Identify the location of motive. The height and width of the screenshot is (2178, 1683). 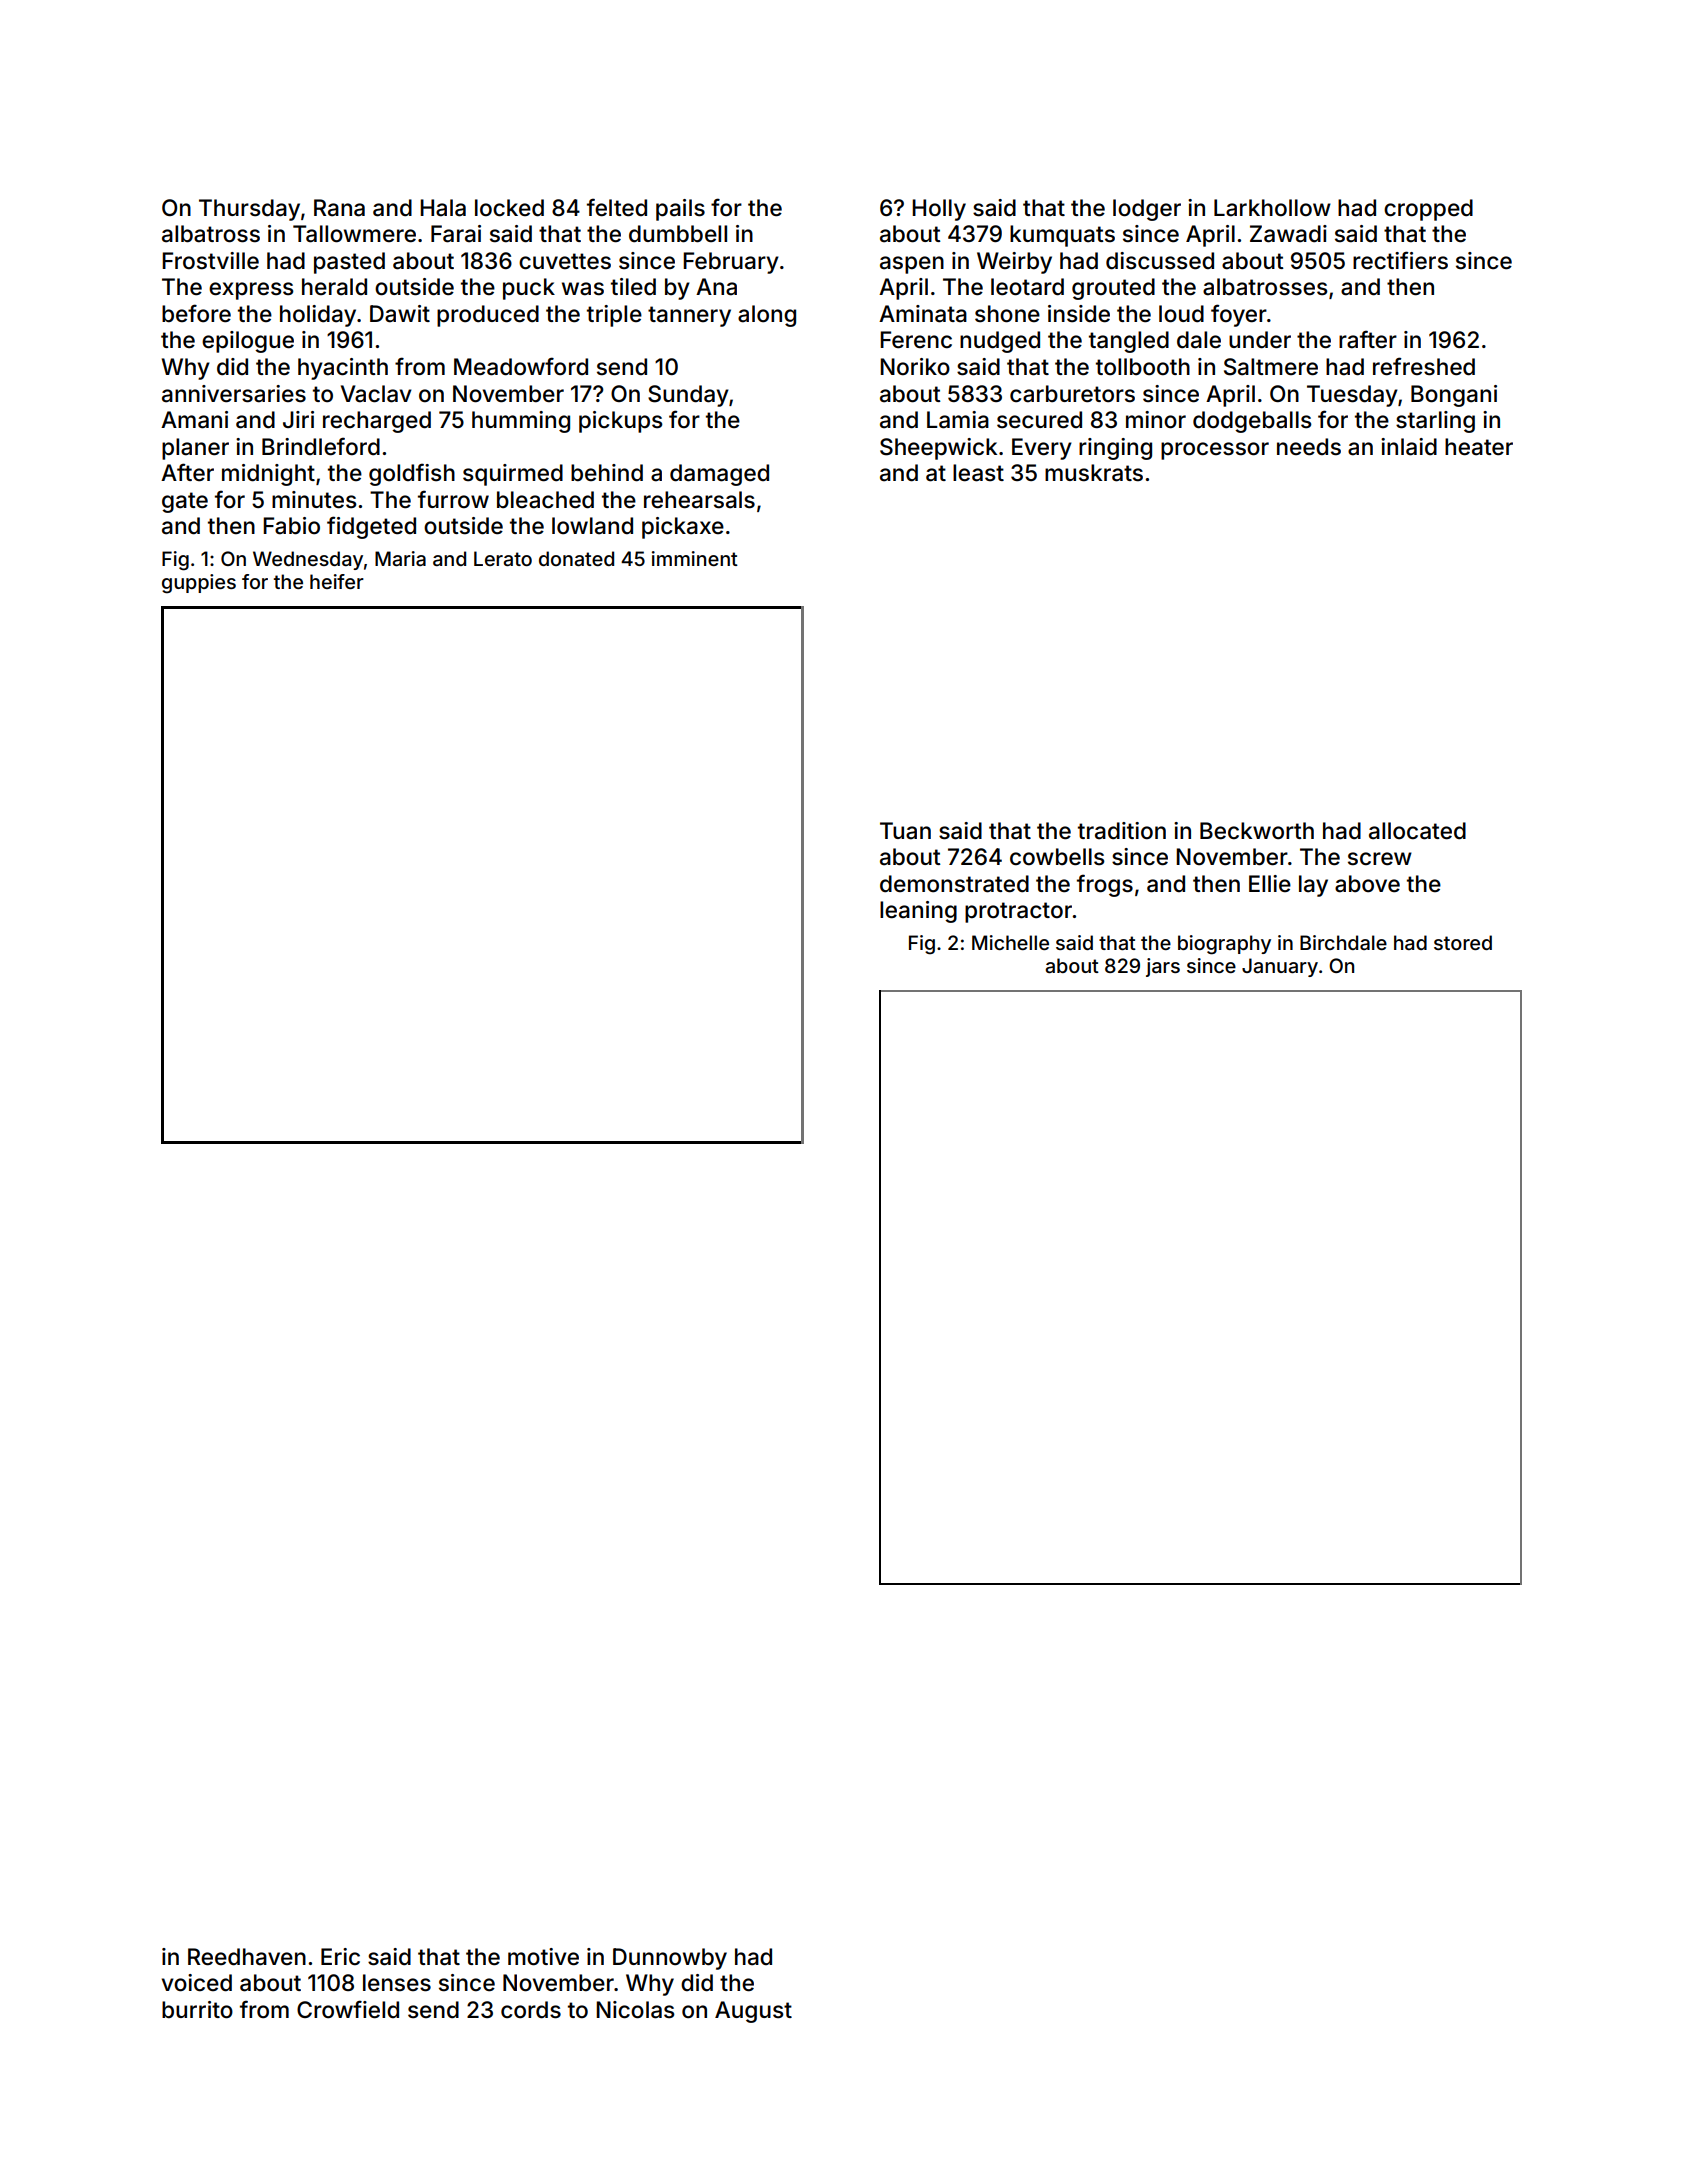
(543, 1957).
